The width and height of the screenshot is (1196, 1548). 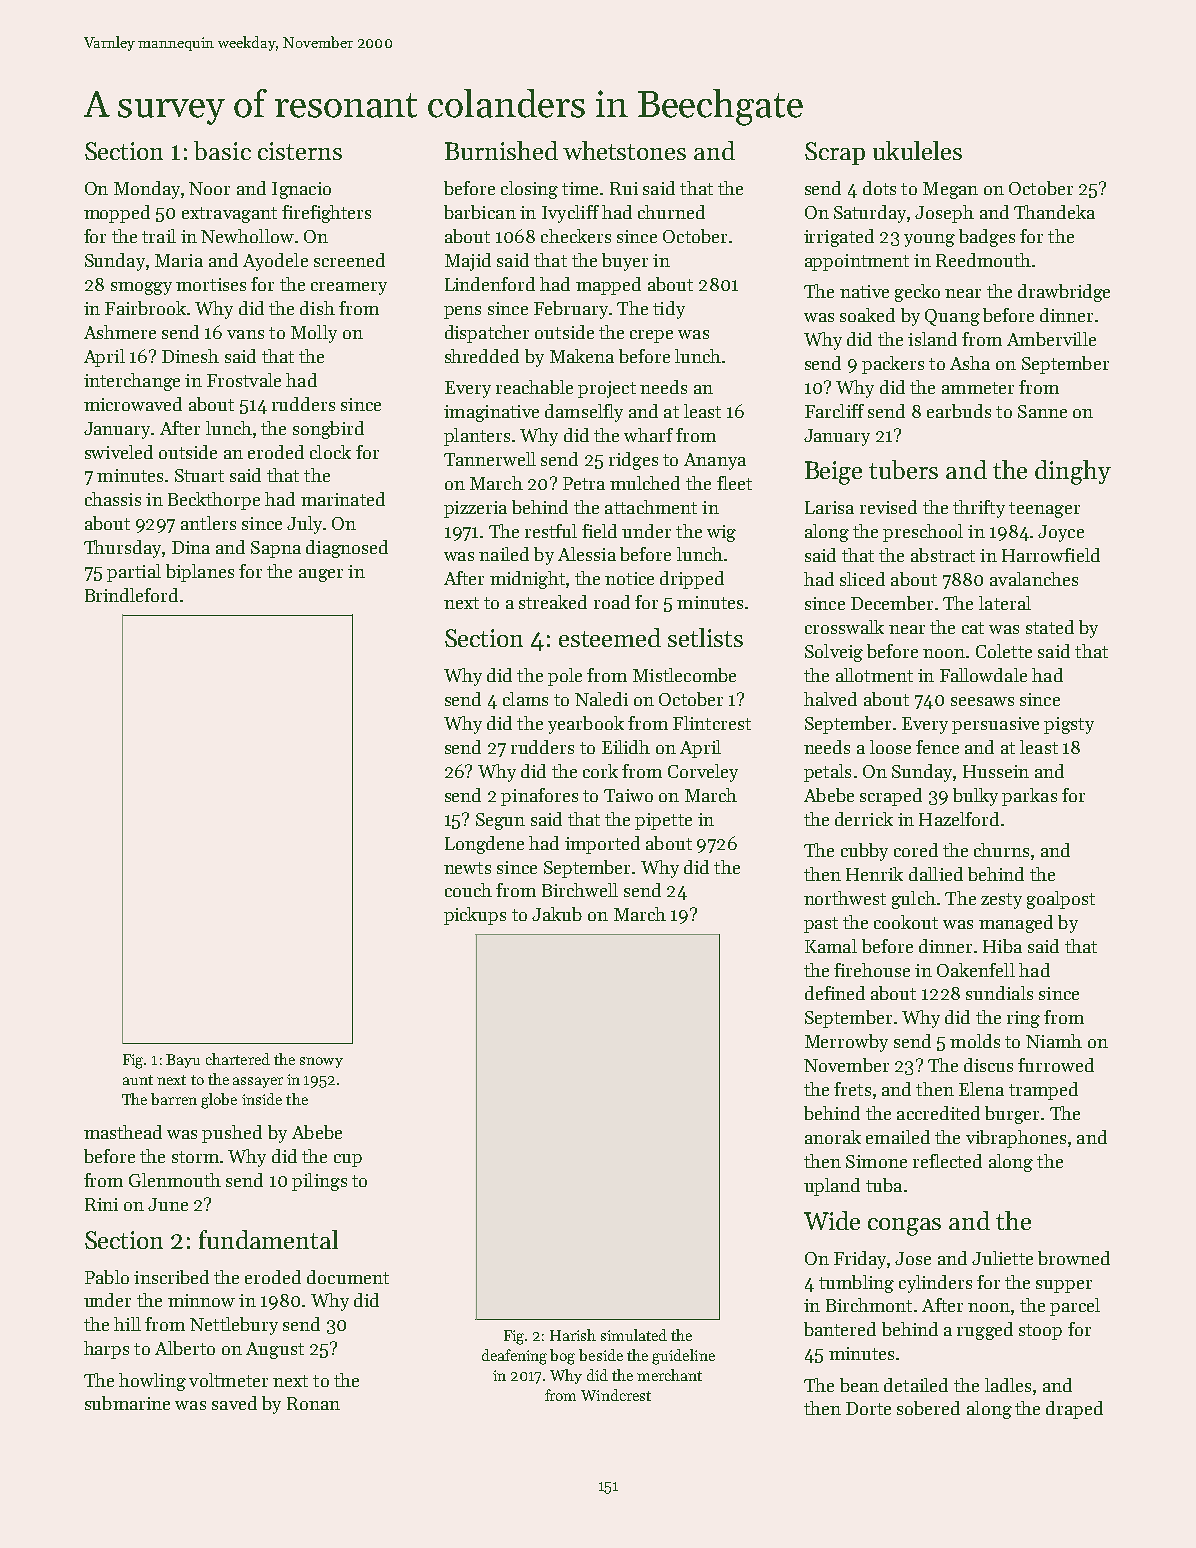 What do you see at coordinates (500, 821) in the screenshot?
I see `Segun` at bounding box center [500, 821].
